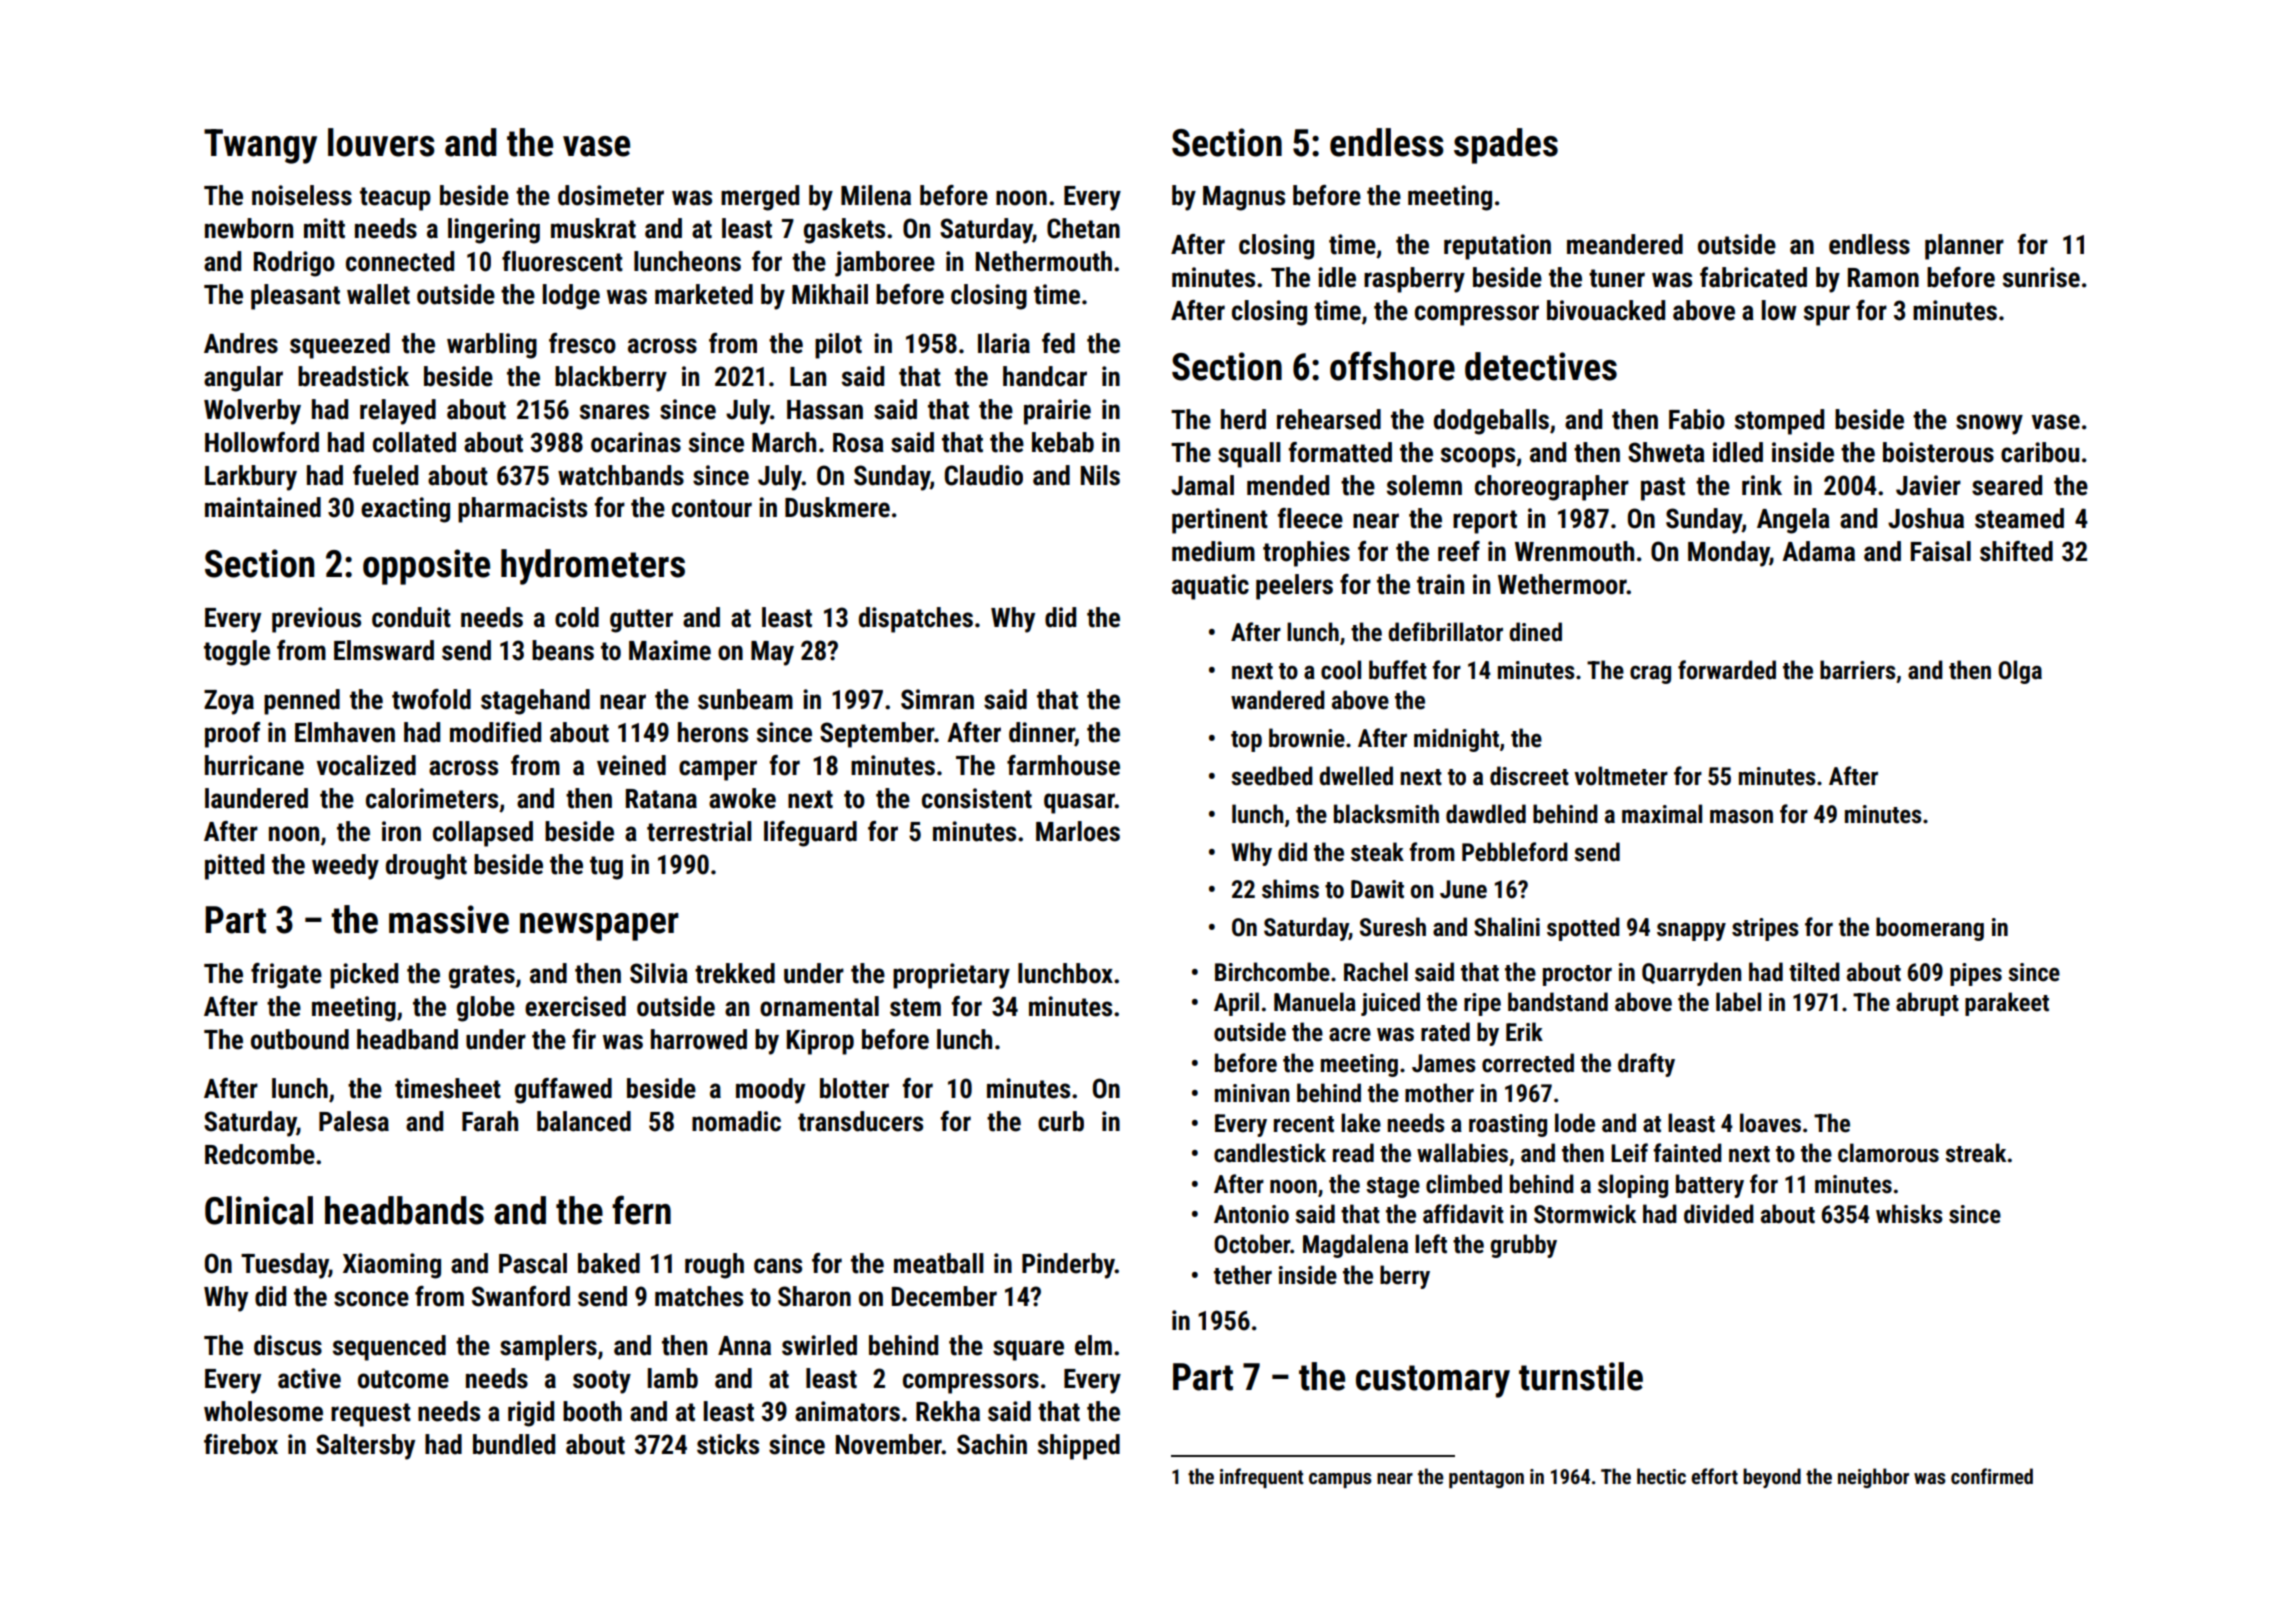 The image size is (2292, 1620). Describe the element at coordinates (1506, 146) in the screenshot. I see `spades` at that location.
